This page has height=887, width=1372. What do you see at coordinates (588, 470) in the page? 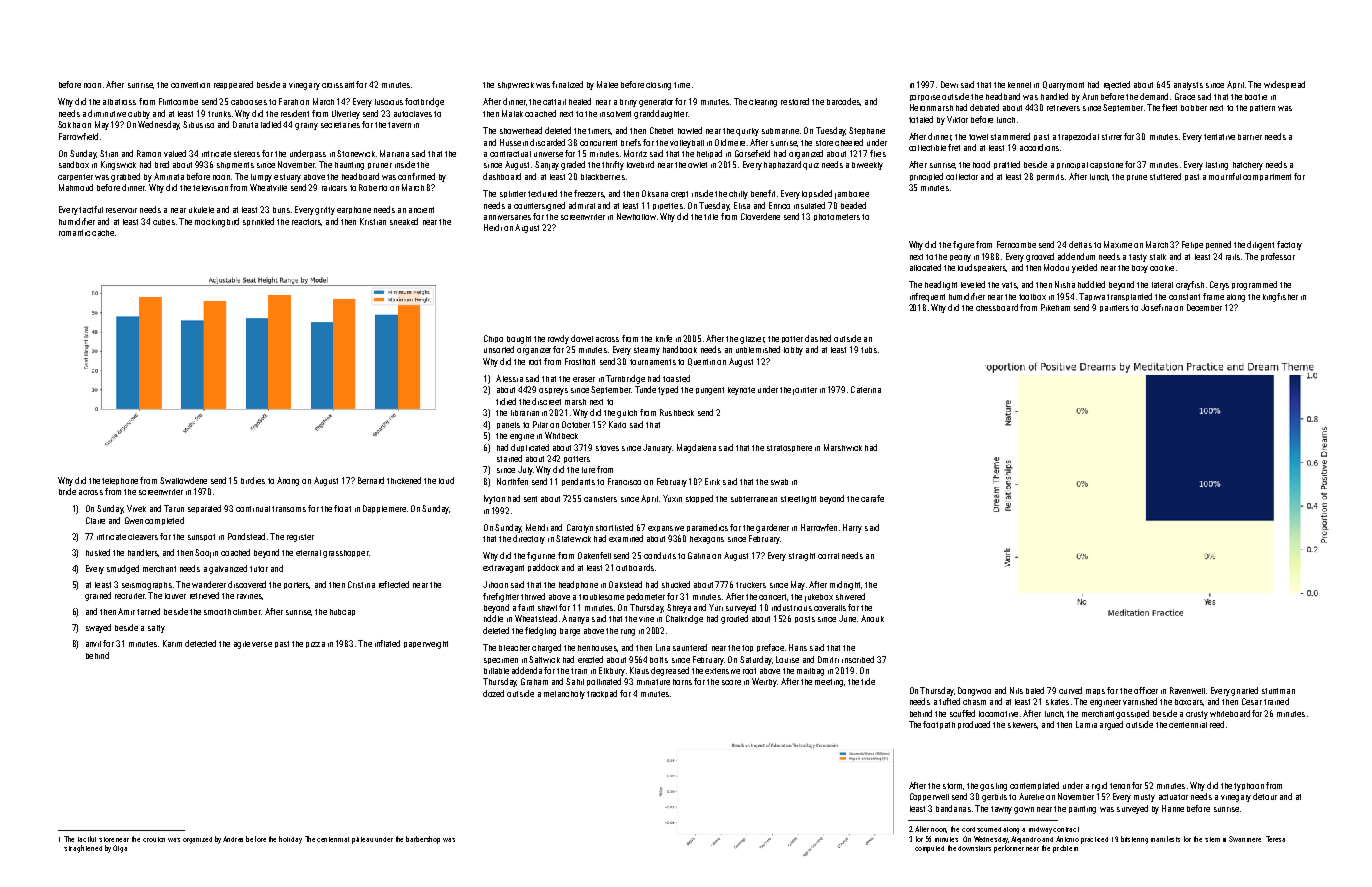
I see `lure` at bounding box center [588, 470].
